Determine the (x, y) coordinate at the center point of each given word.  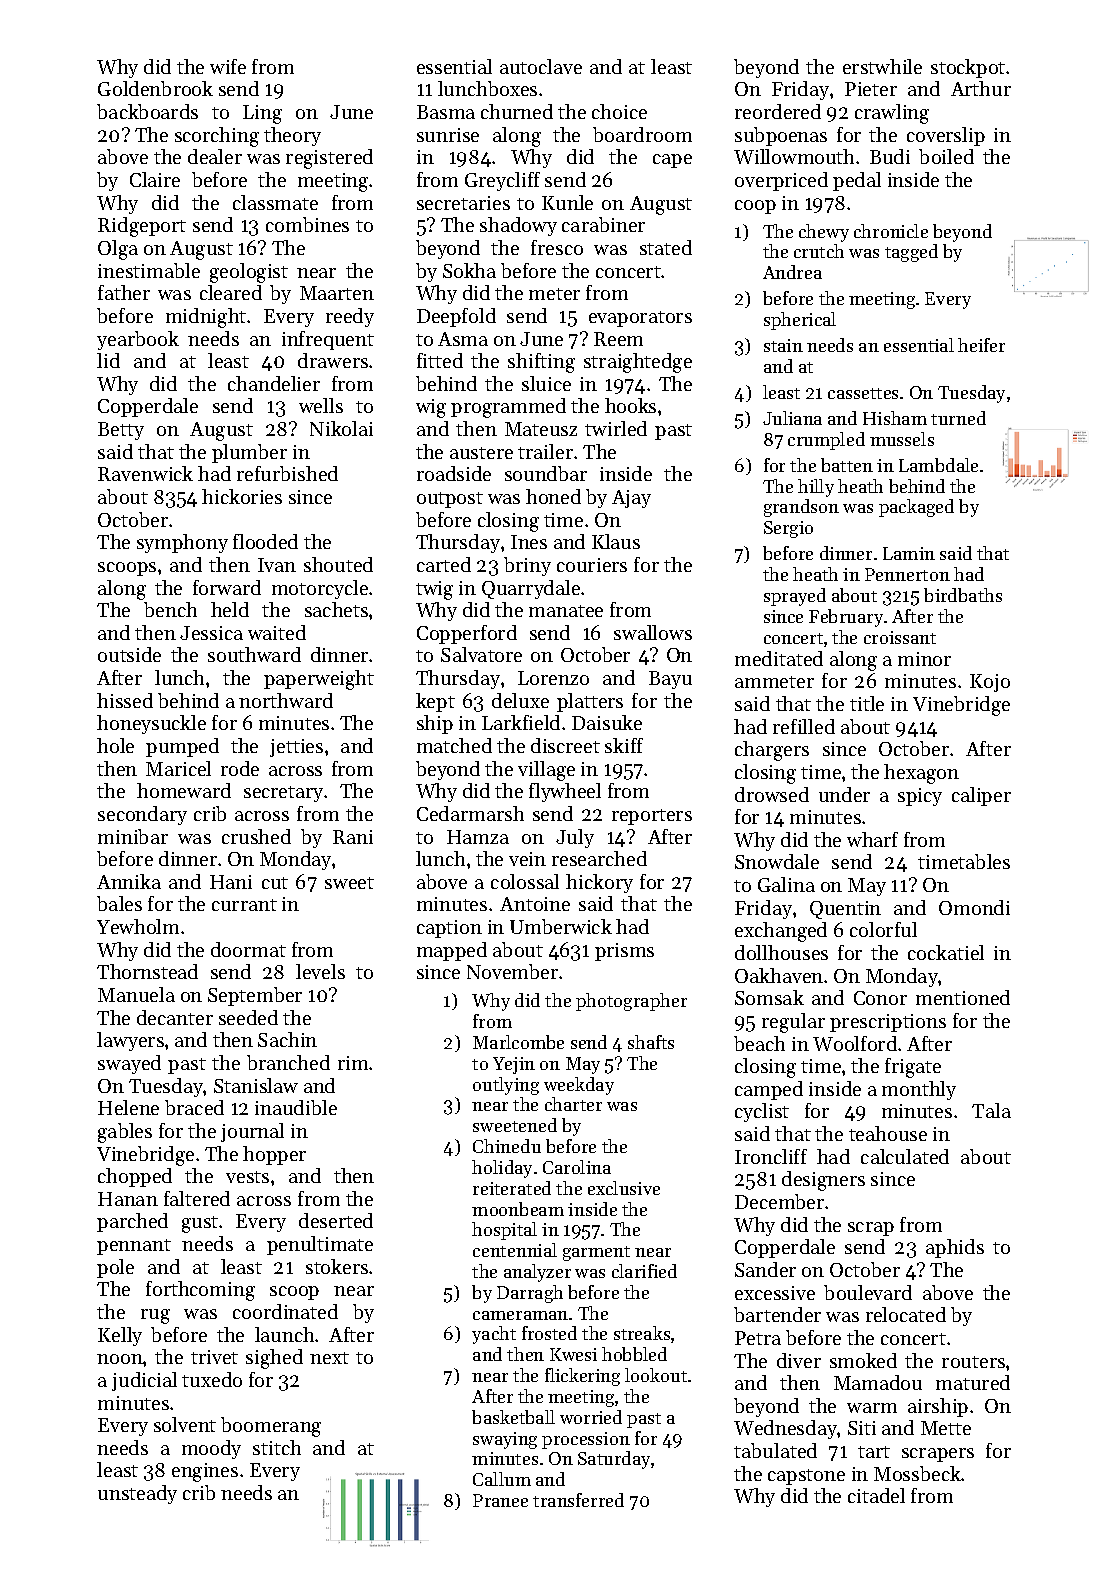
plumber (249, 453)
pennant (134, 1247)
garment (596, 1253)
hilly (816, 488)
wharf (872, 839)
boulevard (868, 1292)
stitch (277, 1447)
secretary (284, 794)
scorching (217, 137)
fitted (440, 360)
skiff (624, 745)
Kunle (567, 202)
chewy (824, 233)
